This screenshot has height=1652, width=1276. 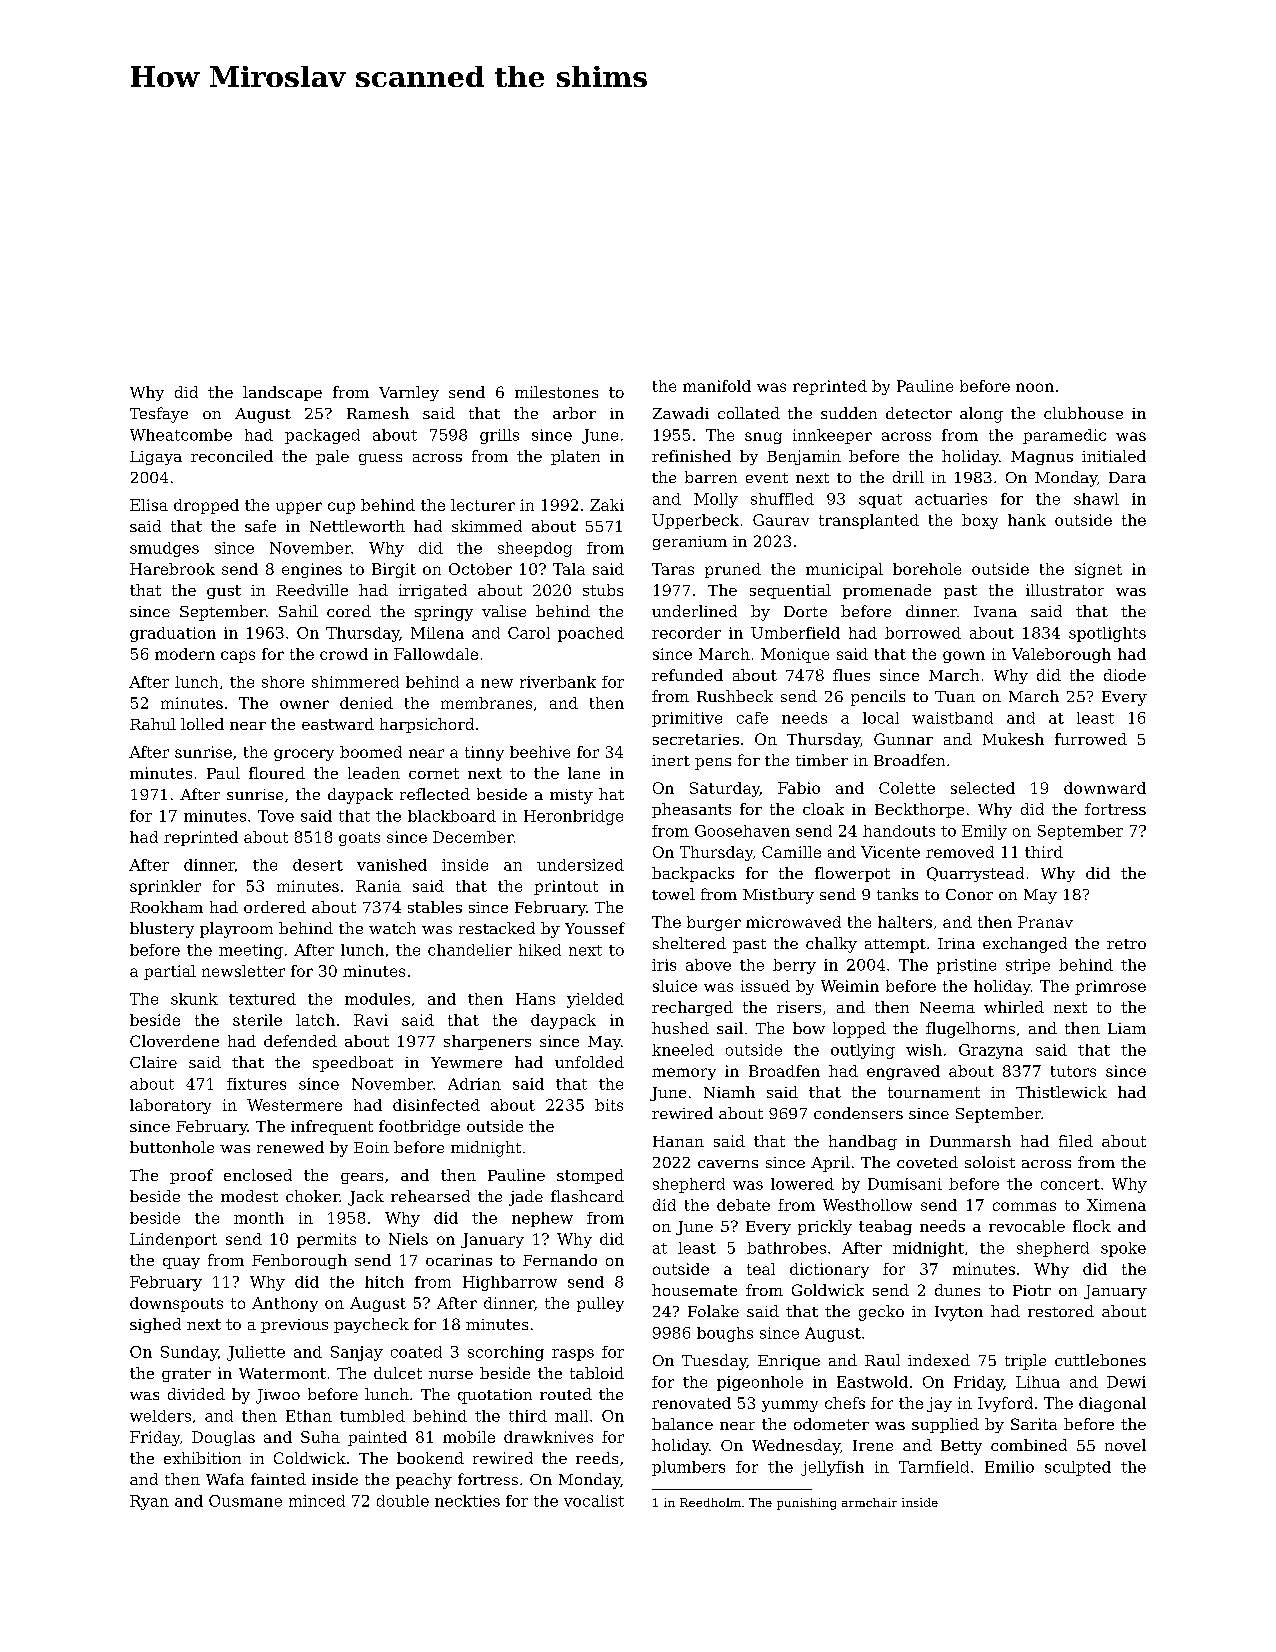 I want to click on pheasants, so click(x=691, y=810).
